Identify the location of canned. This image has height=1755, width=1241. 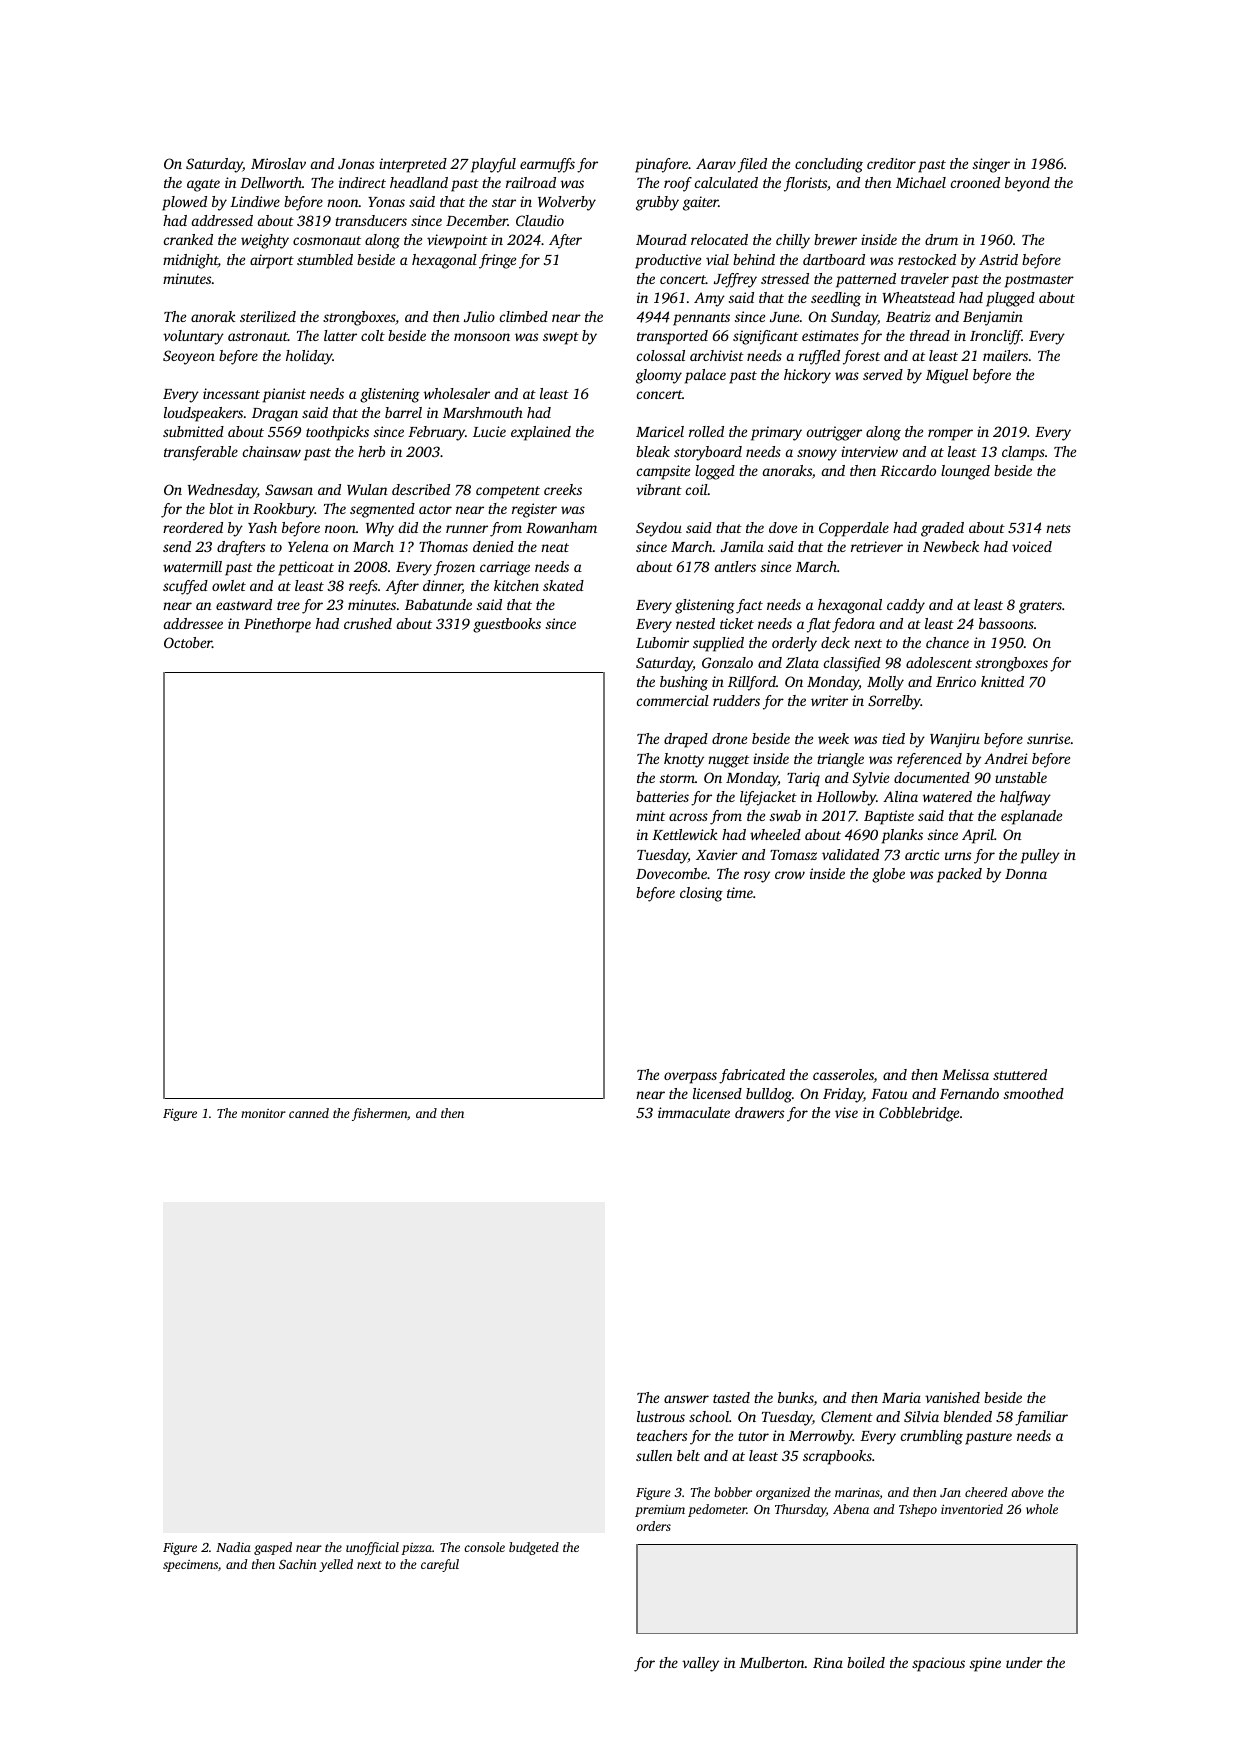
(309, 1113).
